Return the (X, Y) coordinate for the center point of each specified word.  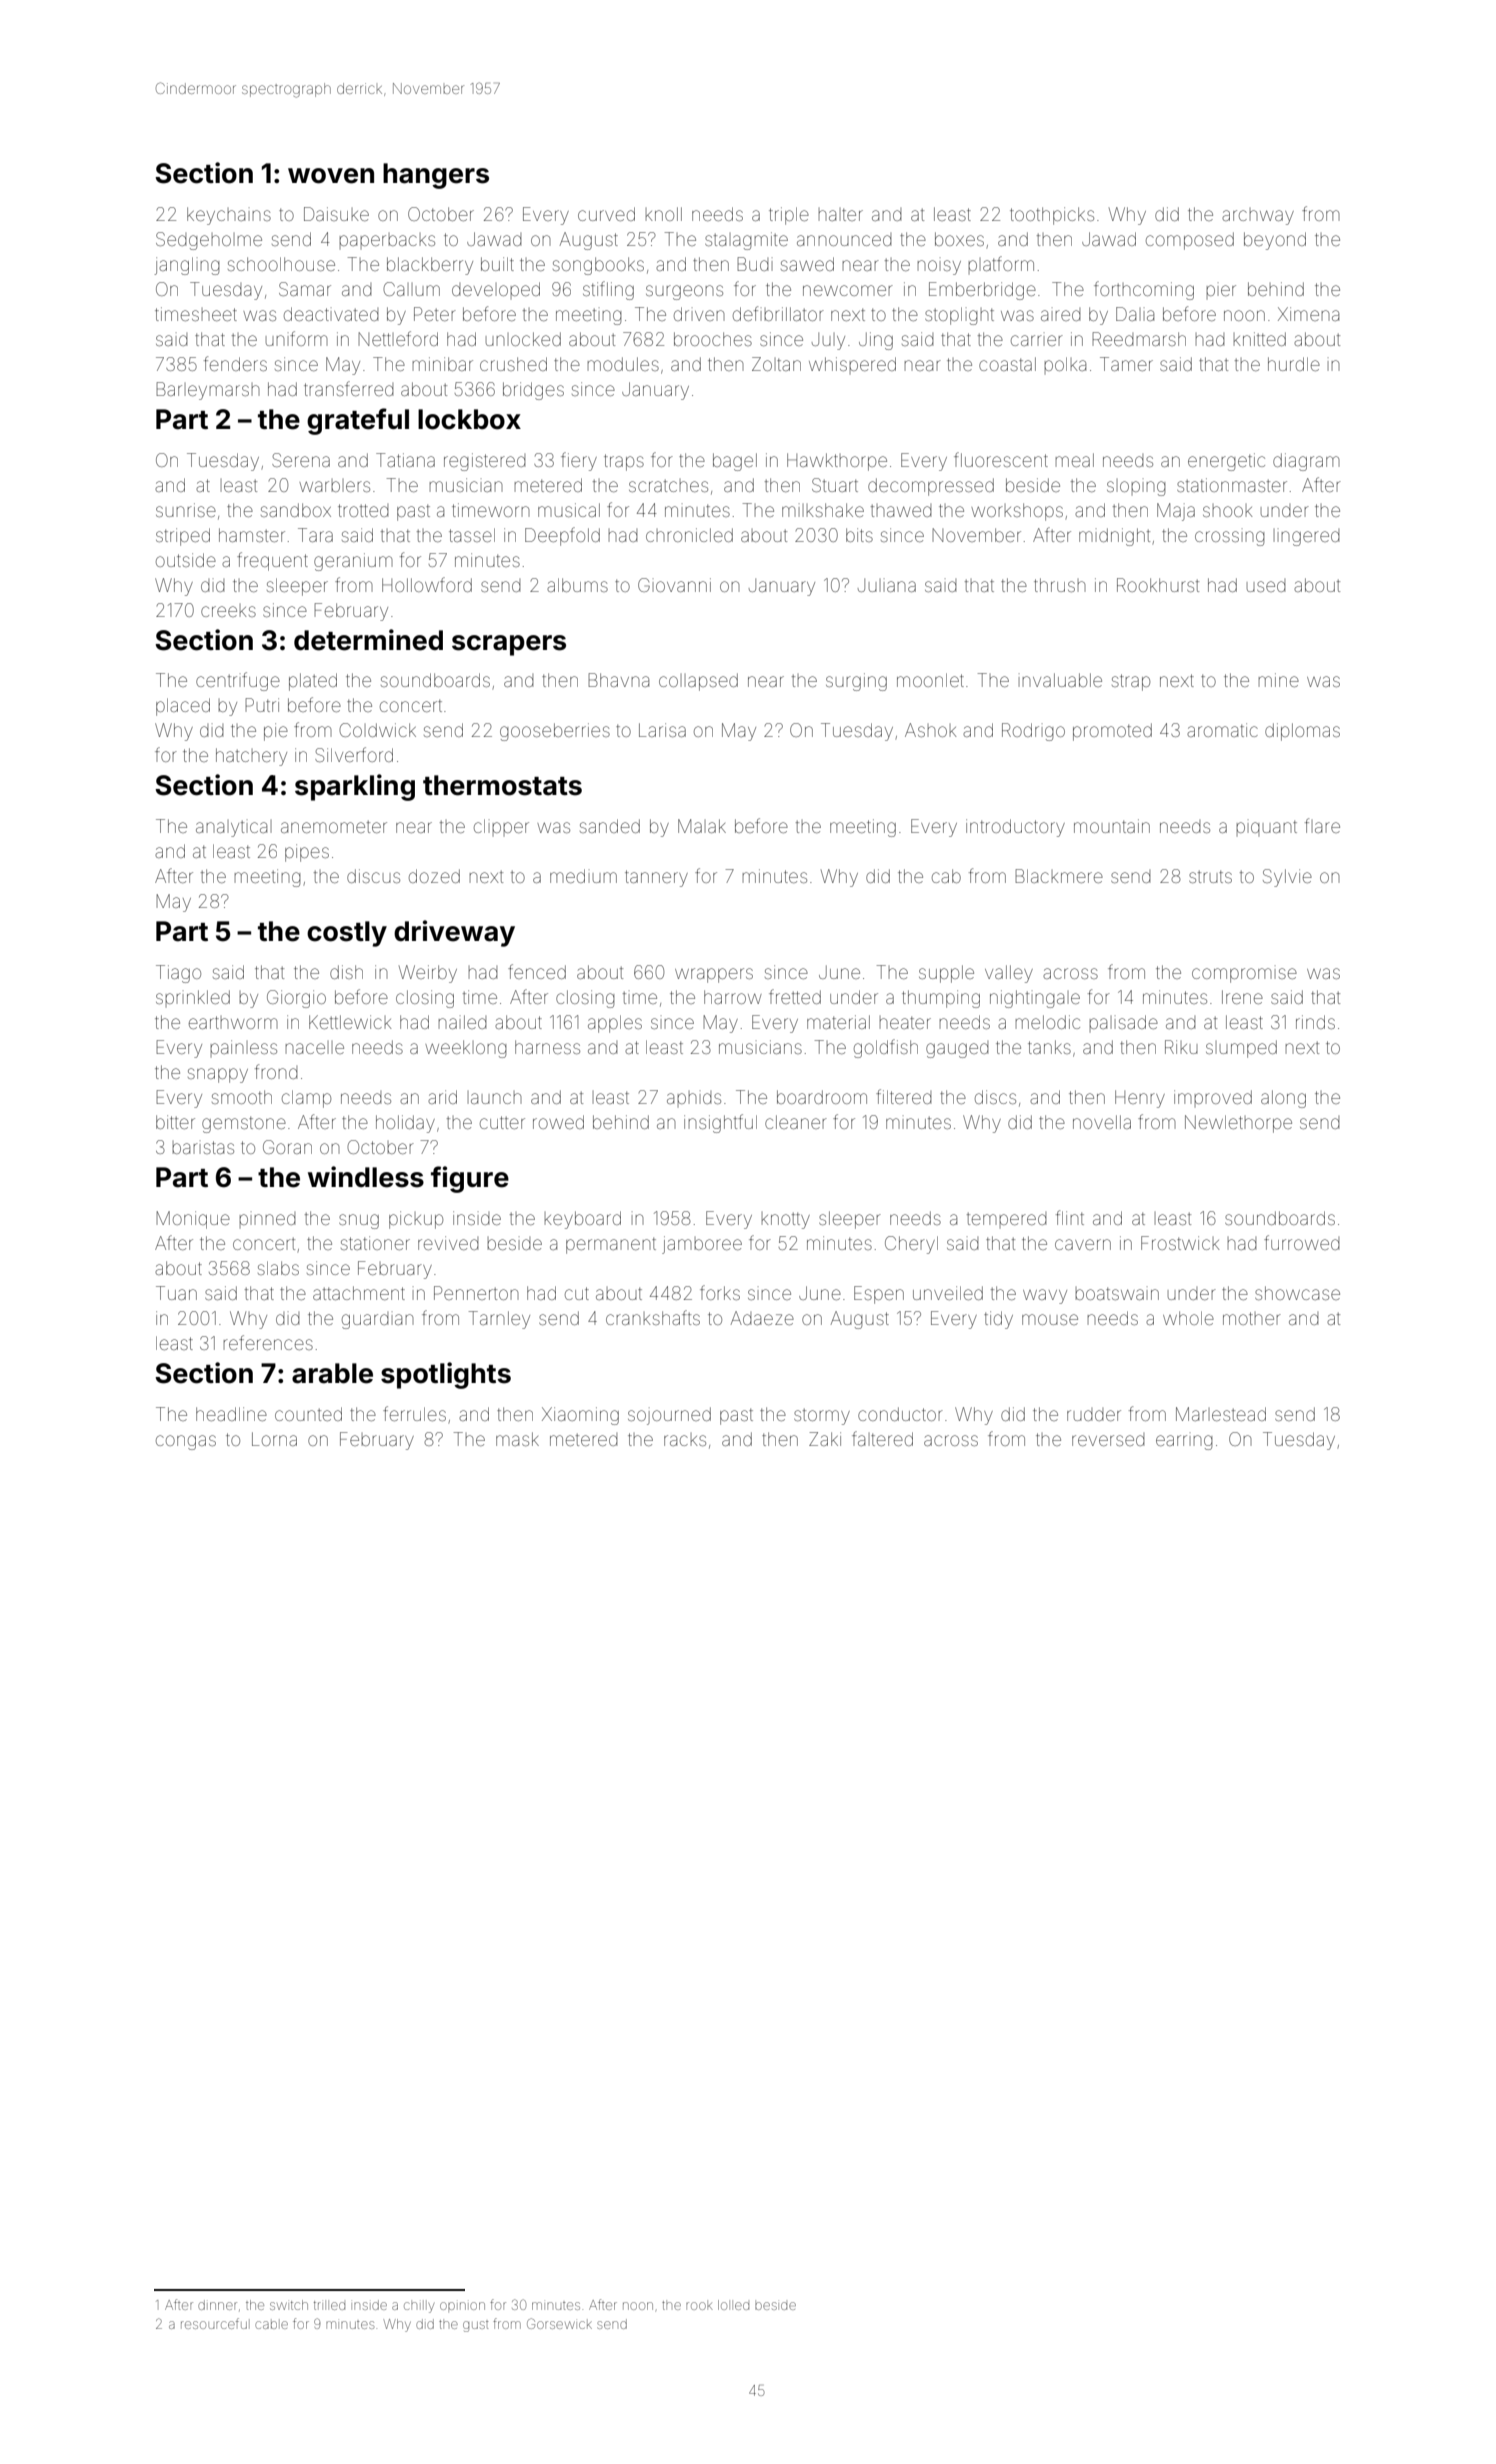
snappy (218, 1075)
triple (789, 216)
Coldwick (377, 730)
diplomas (1302, 732)
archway (1258, 216)
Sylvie (1287, 878)
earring (1184, 1442)
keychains (229, 216)
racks (685, 1439)
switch (289, 2305)
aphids (694, 1099)
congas (186, 1442)
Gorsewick (559, 2323)
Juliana (887, 585)
